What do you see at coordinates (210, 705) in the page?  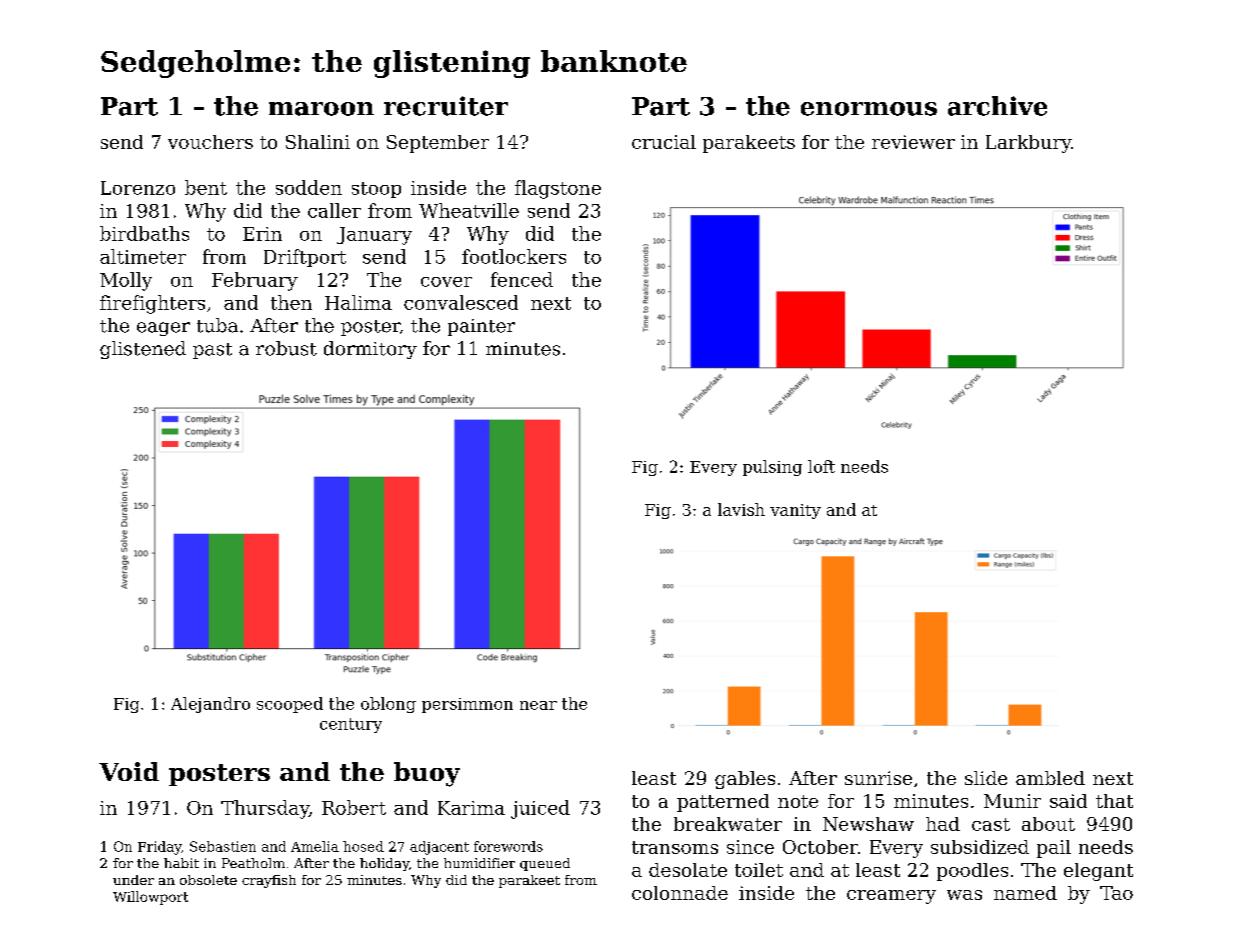 I see `Alejandro` at bounding box center [210, 705].
